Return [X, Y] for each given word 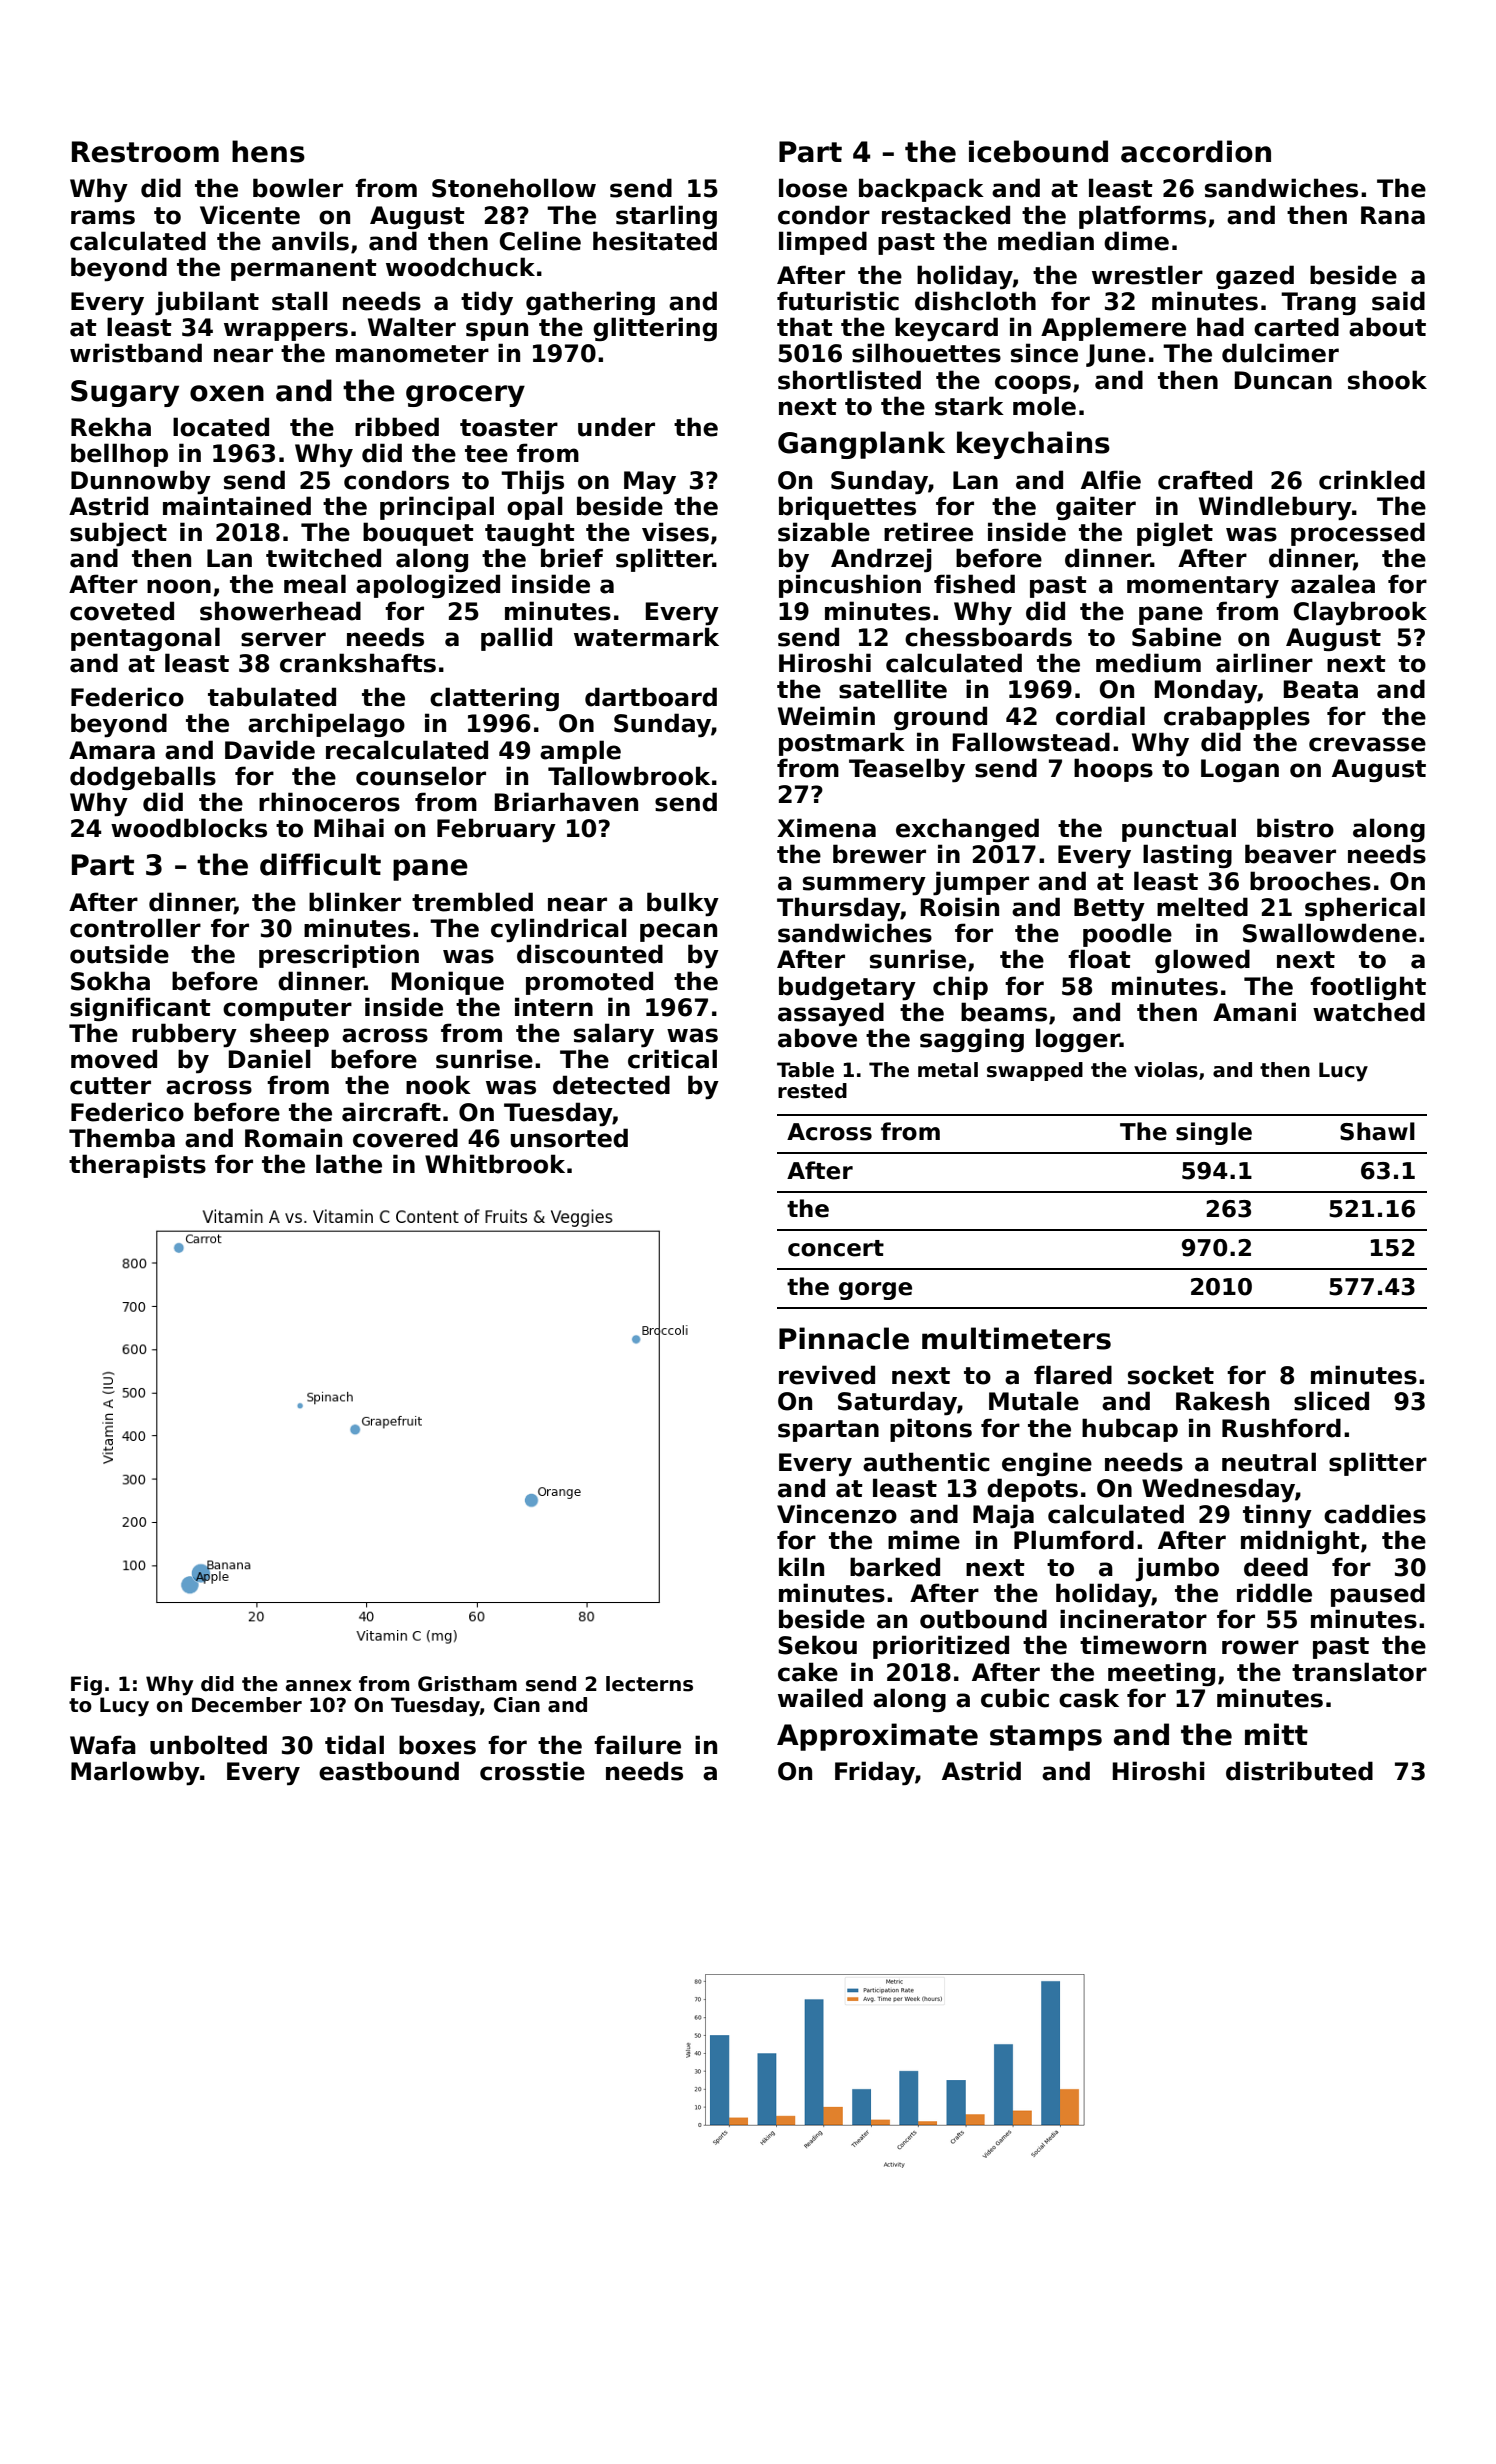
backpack [921, 190]
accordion [1196, 151]
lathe [349, 1164]
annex [319, 1686]
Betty [1109, 909]
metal [948, 1070]
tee [486, 454]
